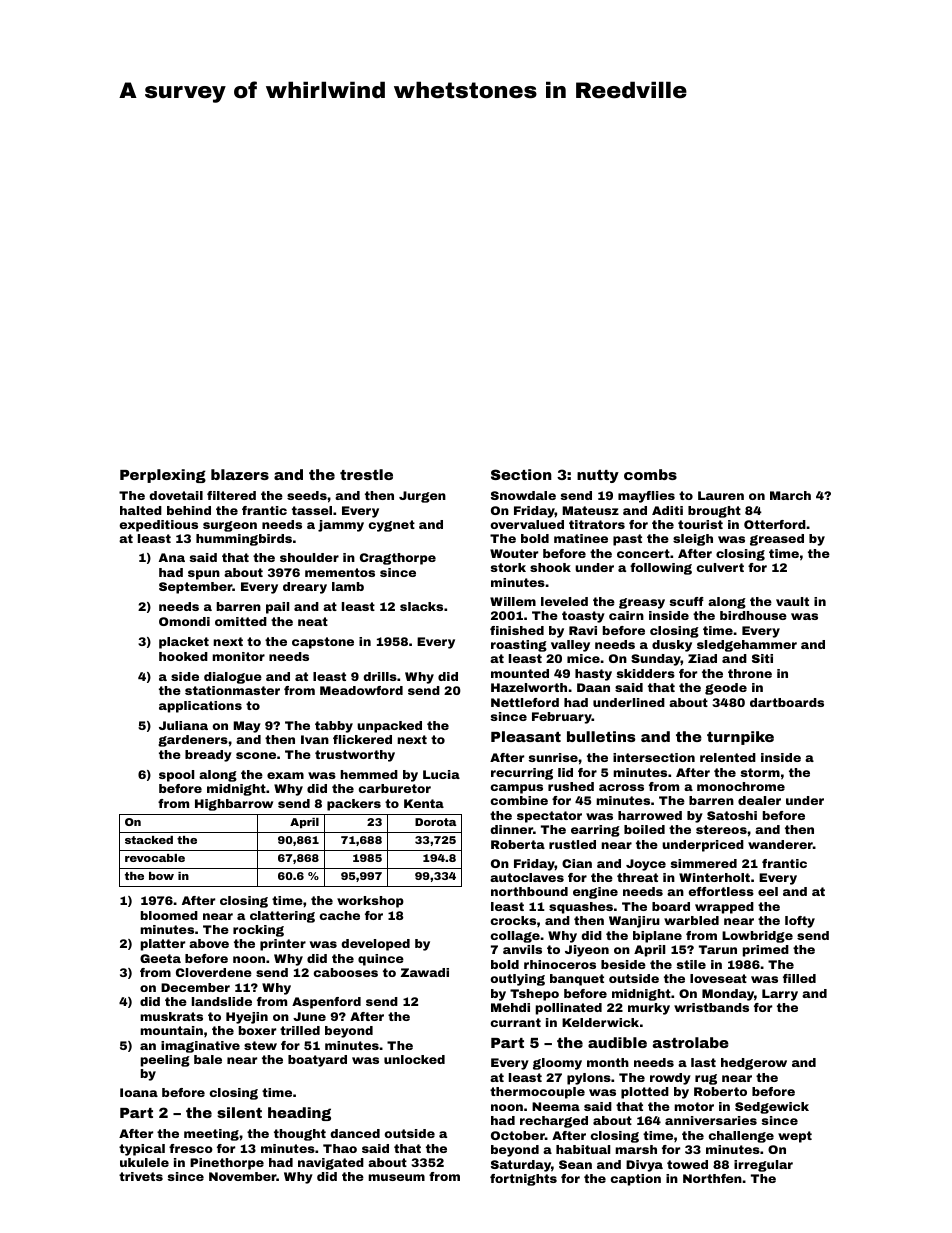  Describe the element at coordinates (526, 736) in the screenshot. I see `Pleasant` at that location.
